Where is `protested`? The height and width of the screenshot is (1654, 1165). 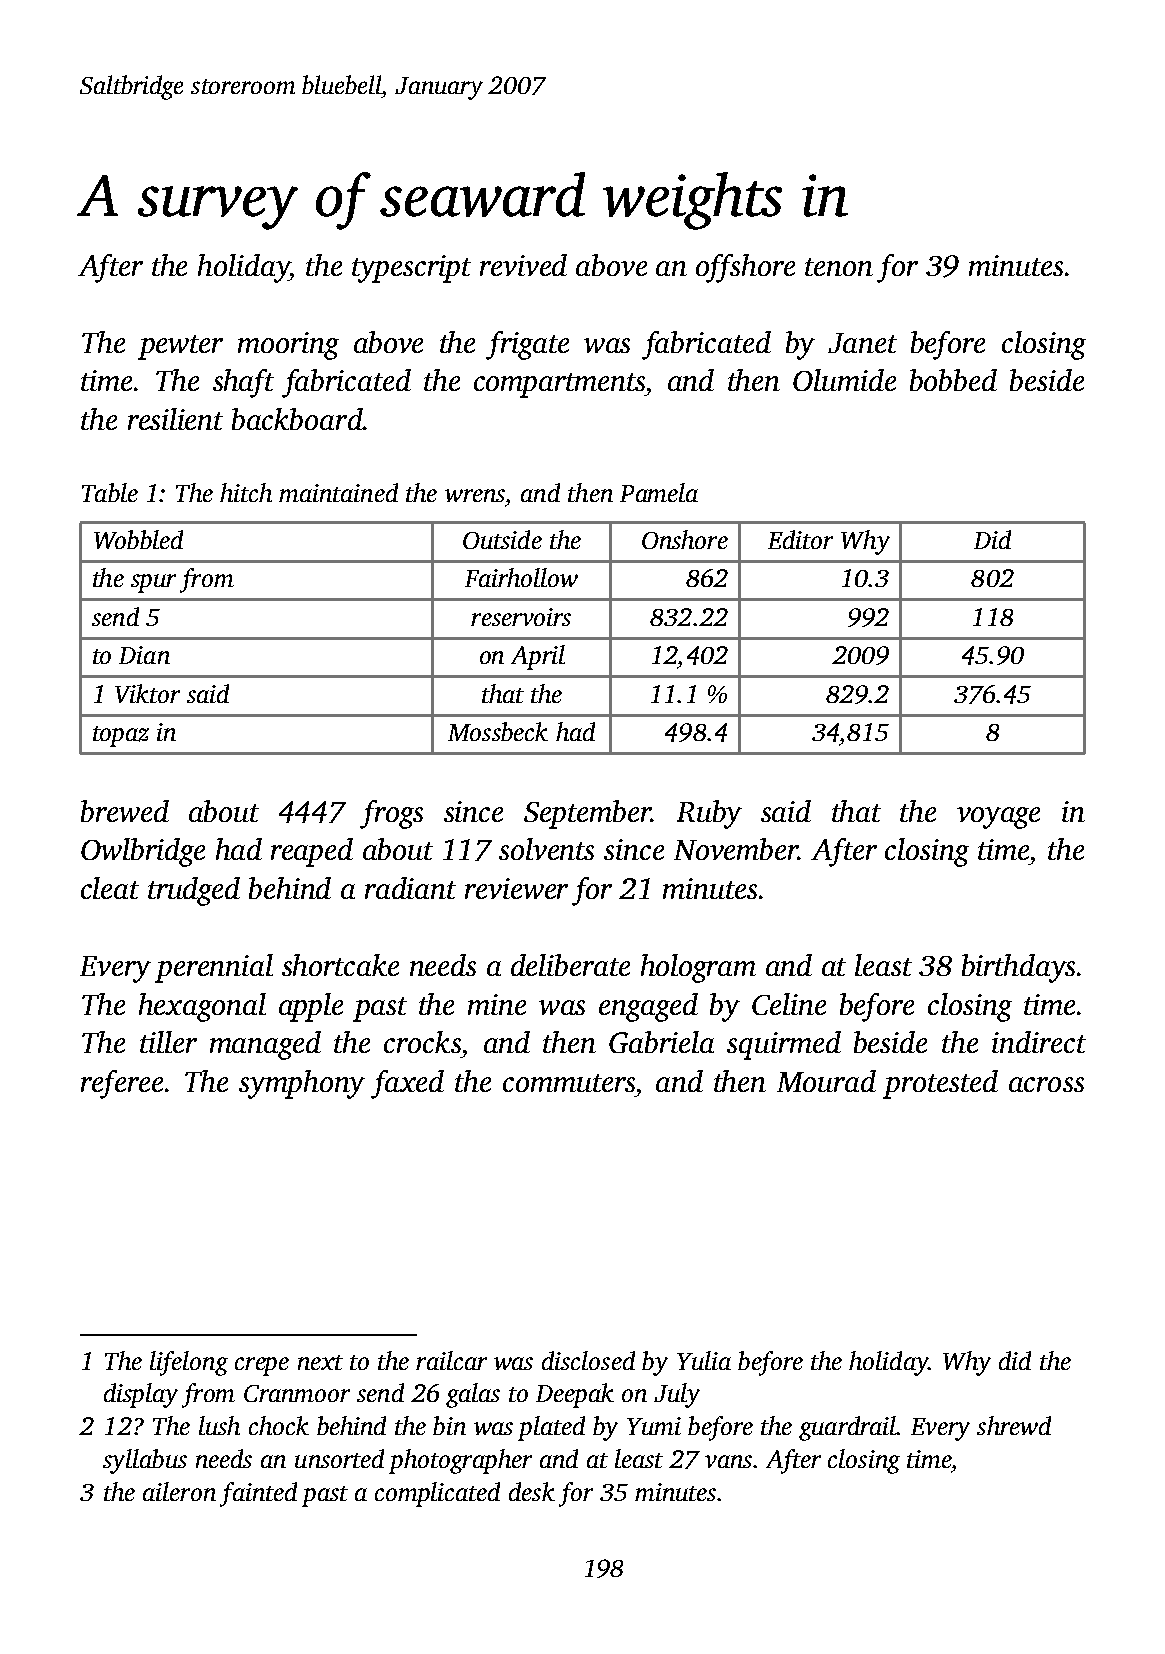
protested is located at coordinates (940, 1084).
